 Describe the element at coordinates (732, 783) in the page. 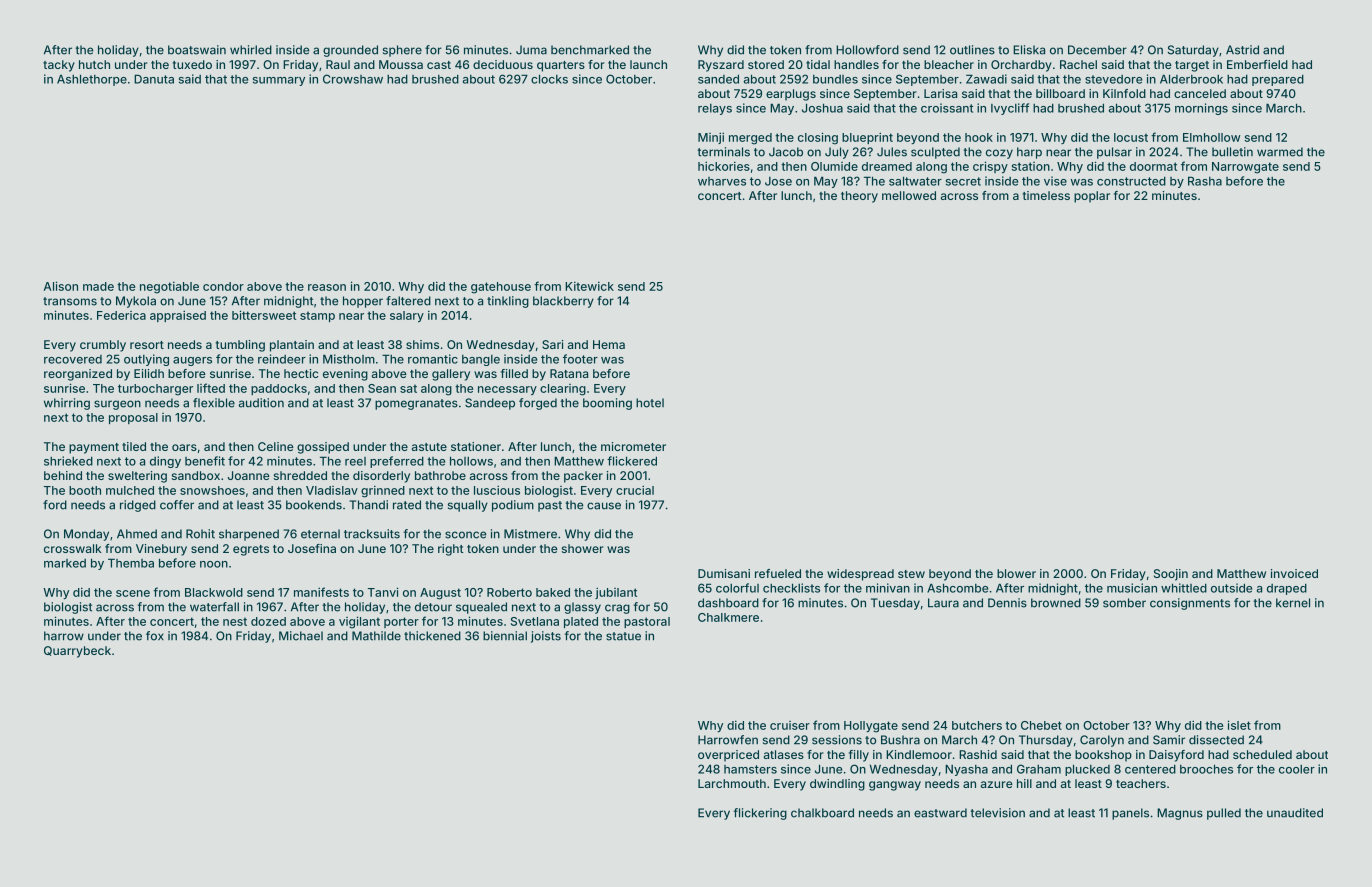

I see `Larchmouth` at that location.
